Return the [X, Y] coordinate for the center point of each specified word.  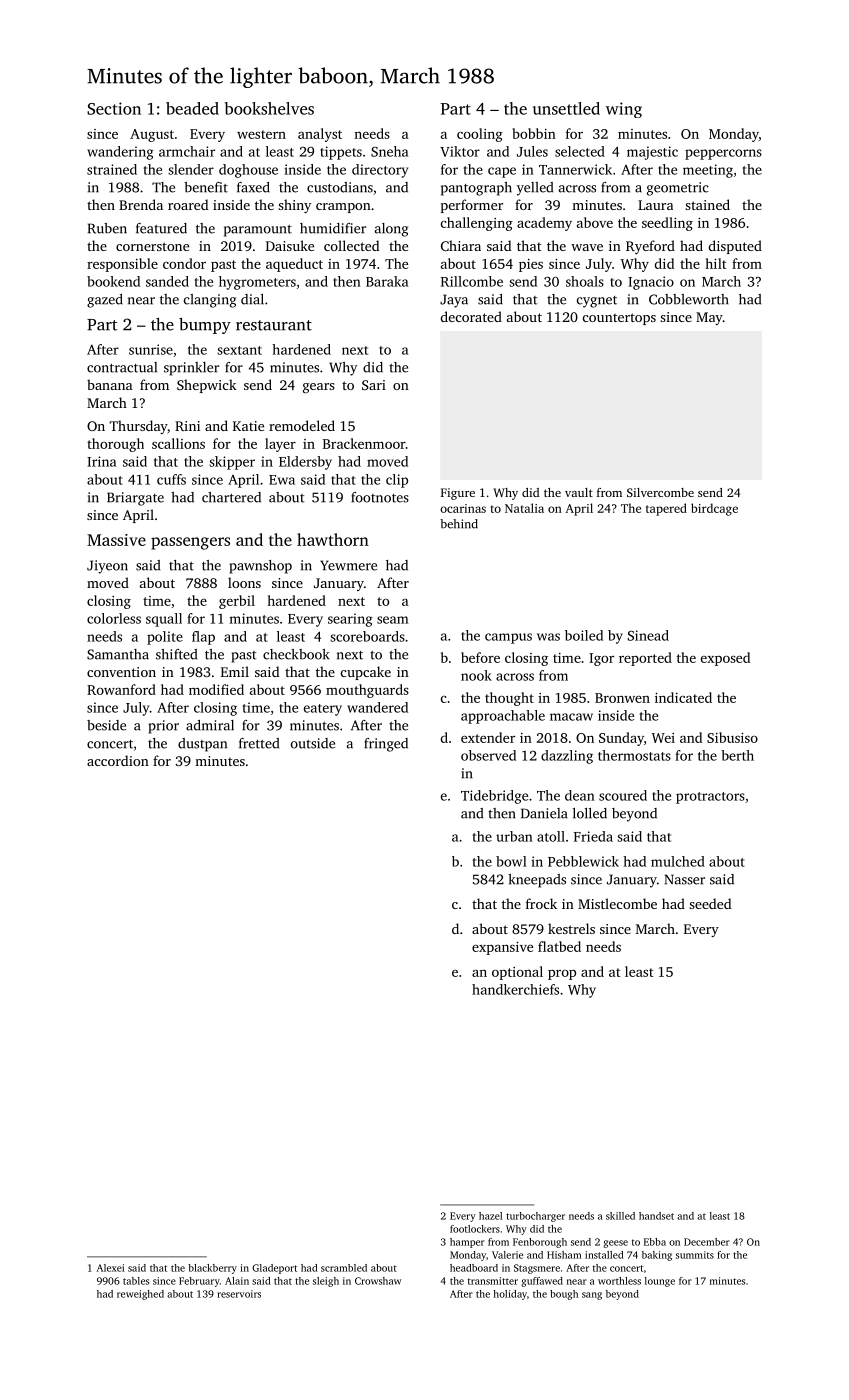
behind [459, 524]
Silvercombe [660, 492]
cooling [480, 135]
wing [624, 110]
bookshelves [269, 108]
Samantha [118, 654]
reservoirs [239, 1294]
